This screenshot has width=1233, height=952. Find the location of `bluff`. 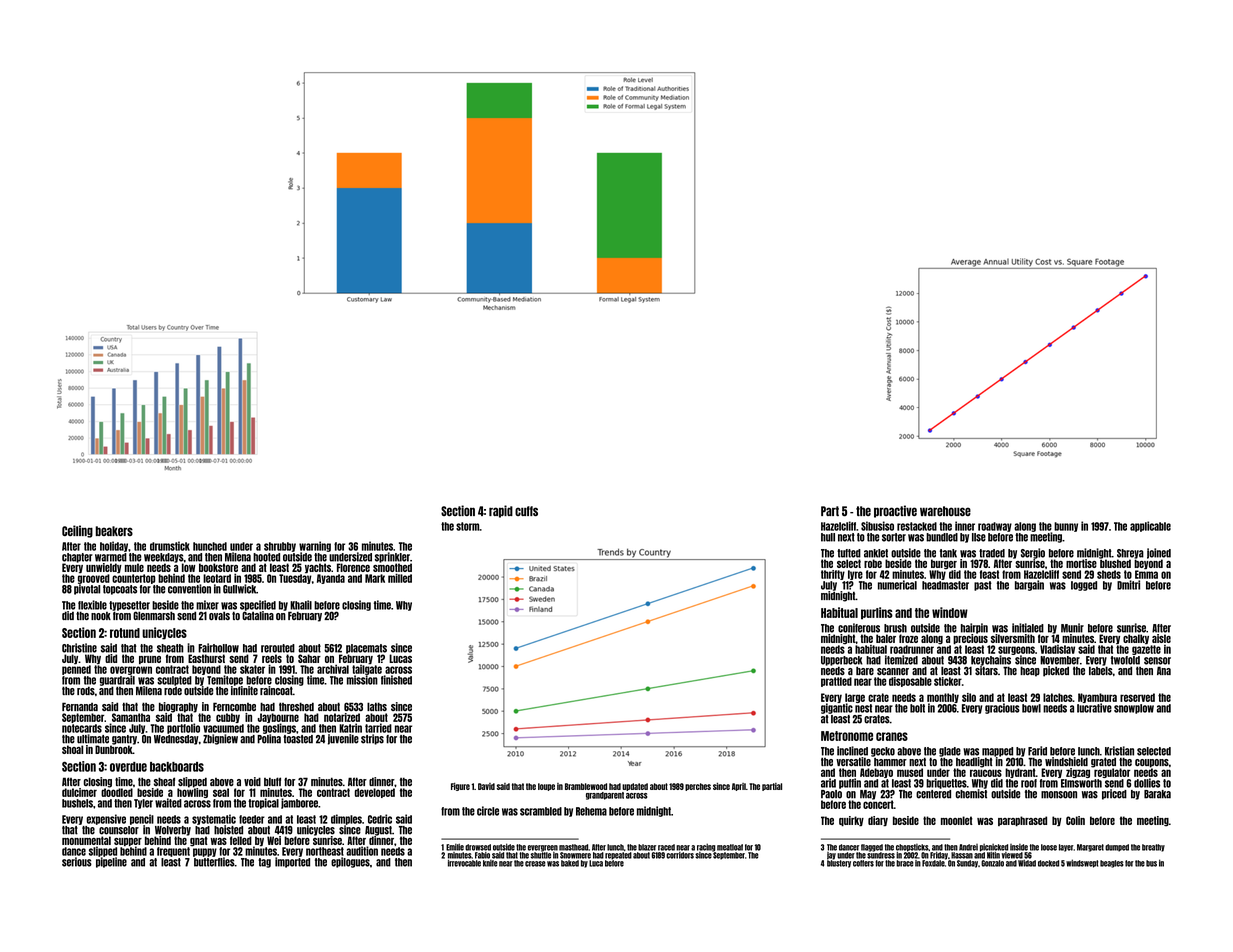

bluff is located at coordinates (272, 781).
